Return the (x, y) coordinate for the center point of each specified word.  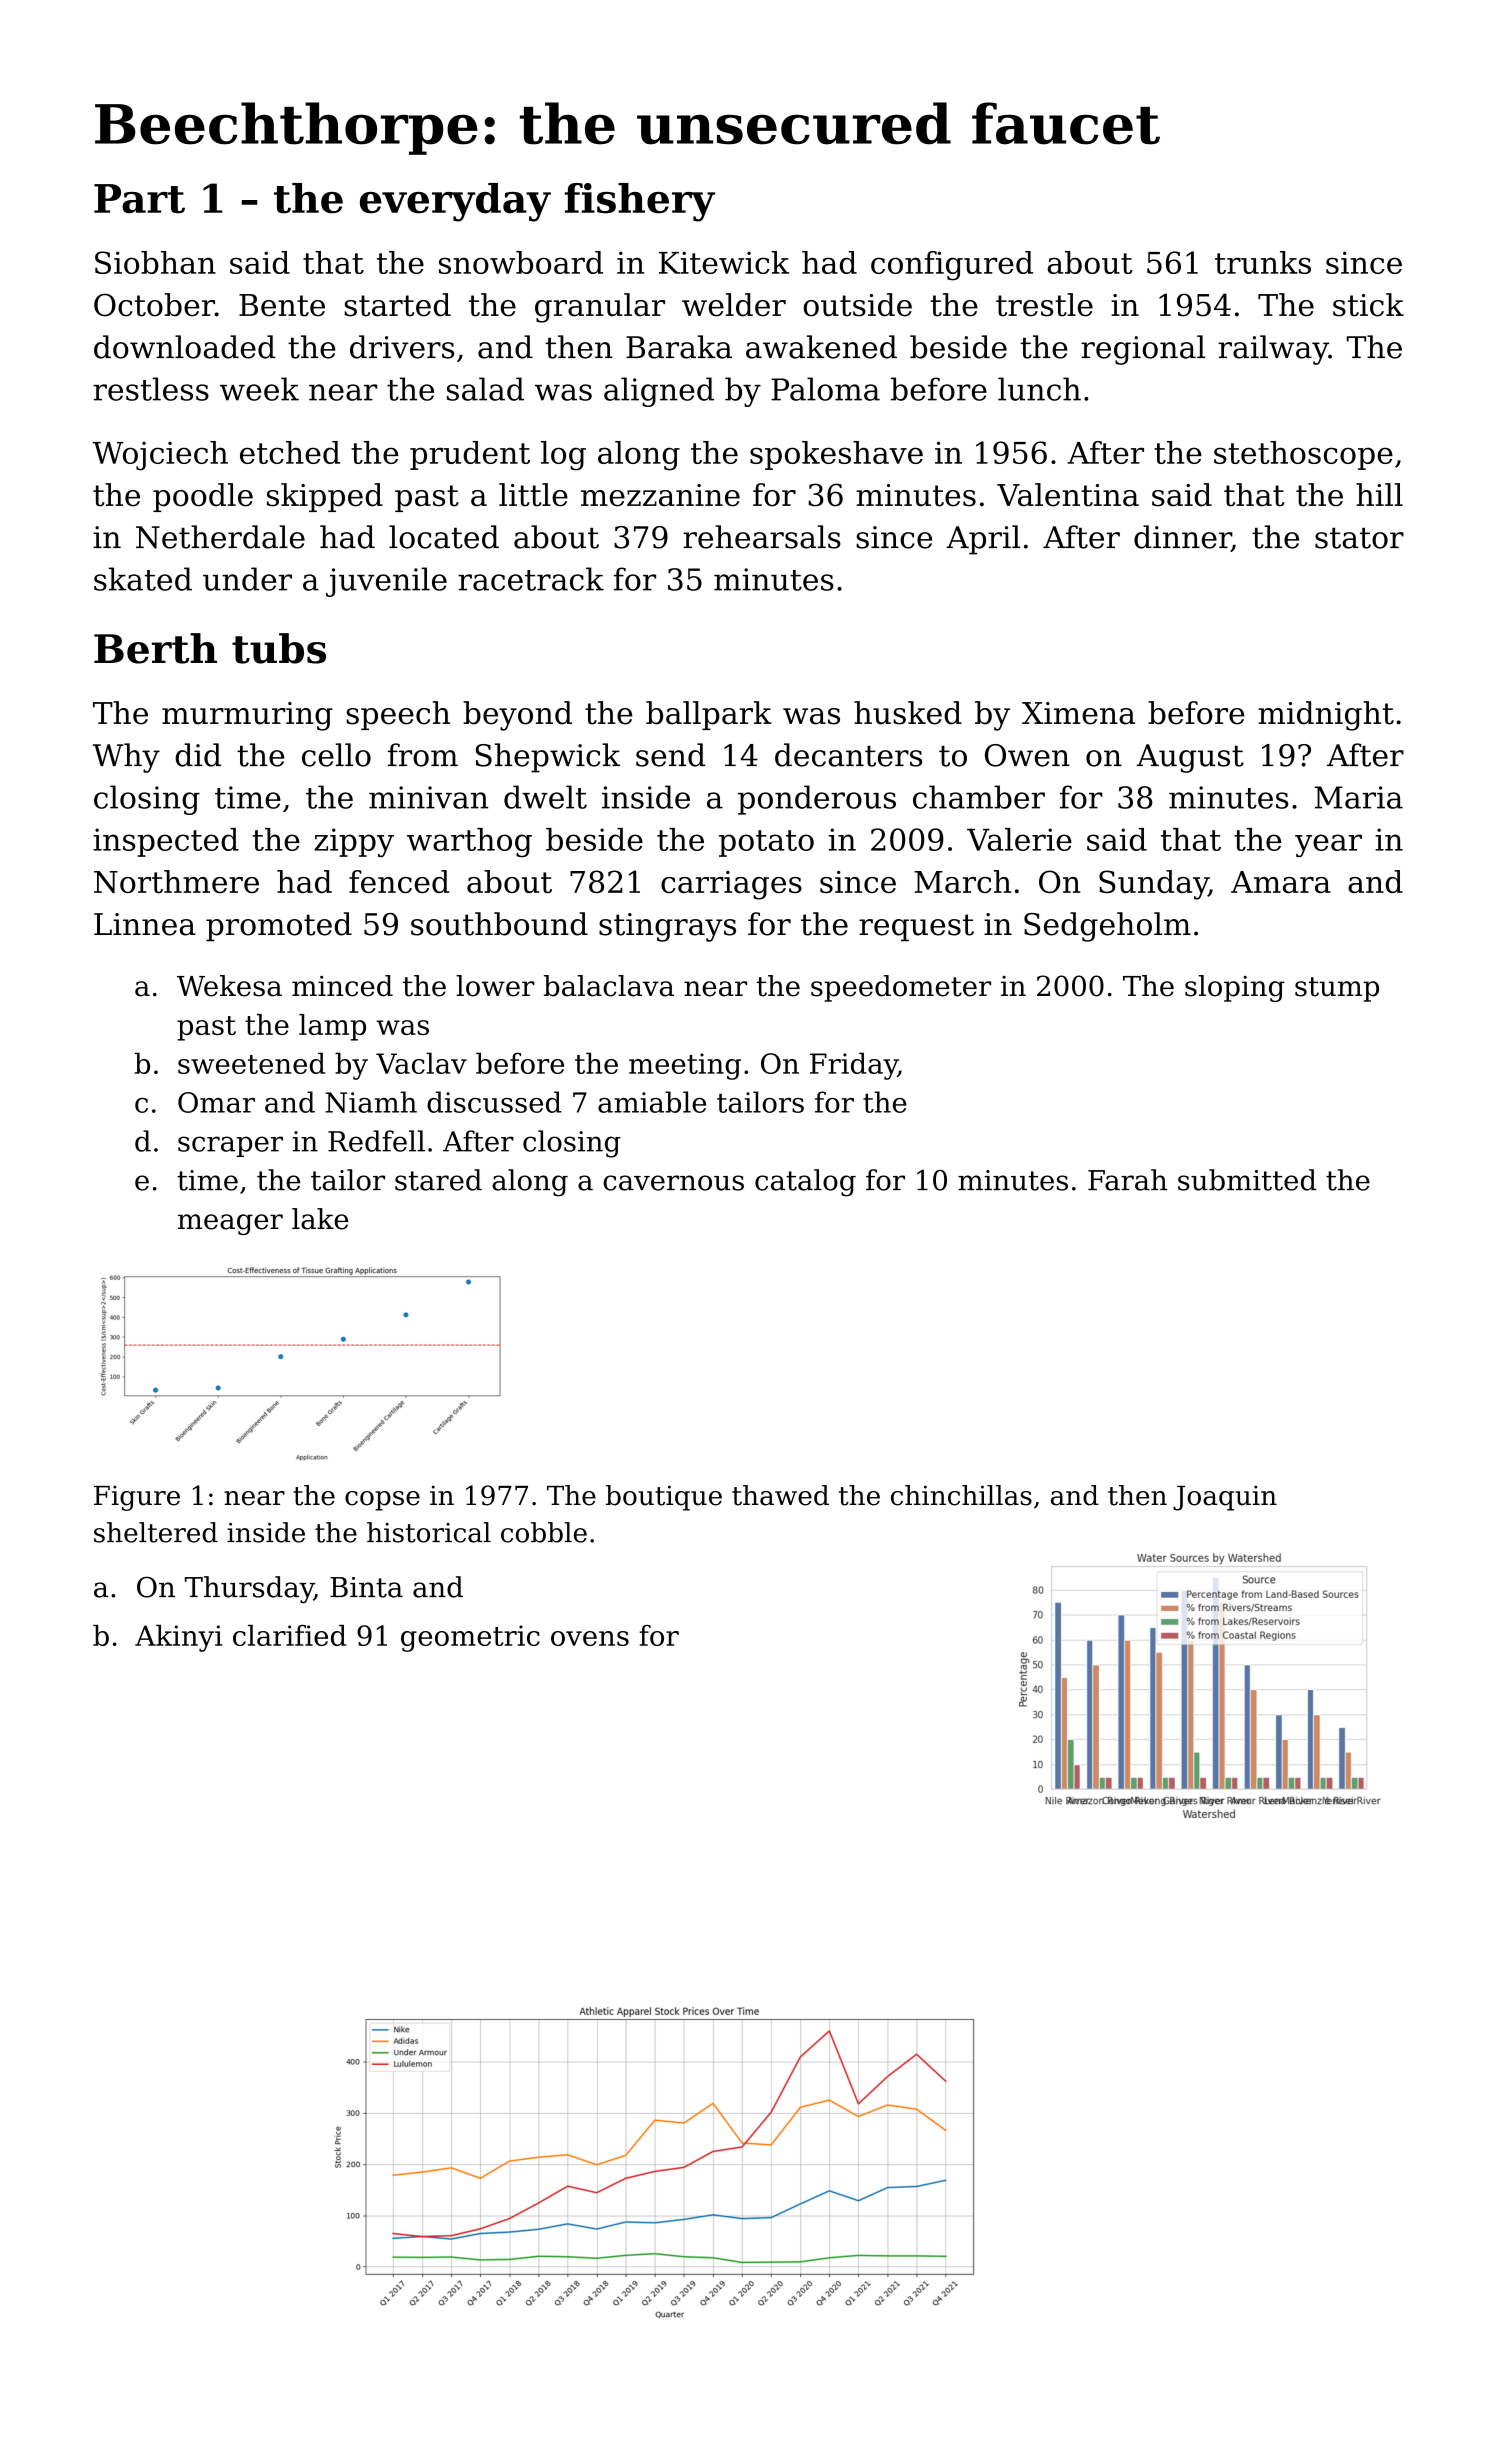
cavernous (673, 1183)
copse (382, 1501)
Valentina (1068, 495)
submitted (1247, 1180)
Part (139, 199)
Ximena (1078, 713)
